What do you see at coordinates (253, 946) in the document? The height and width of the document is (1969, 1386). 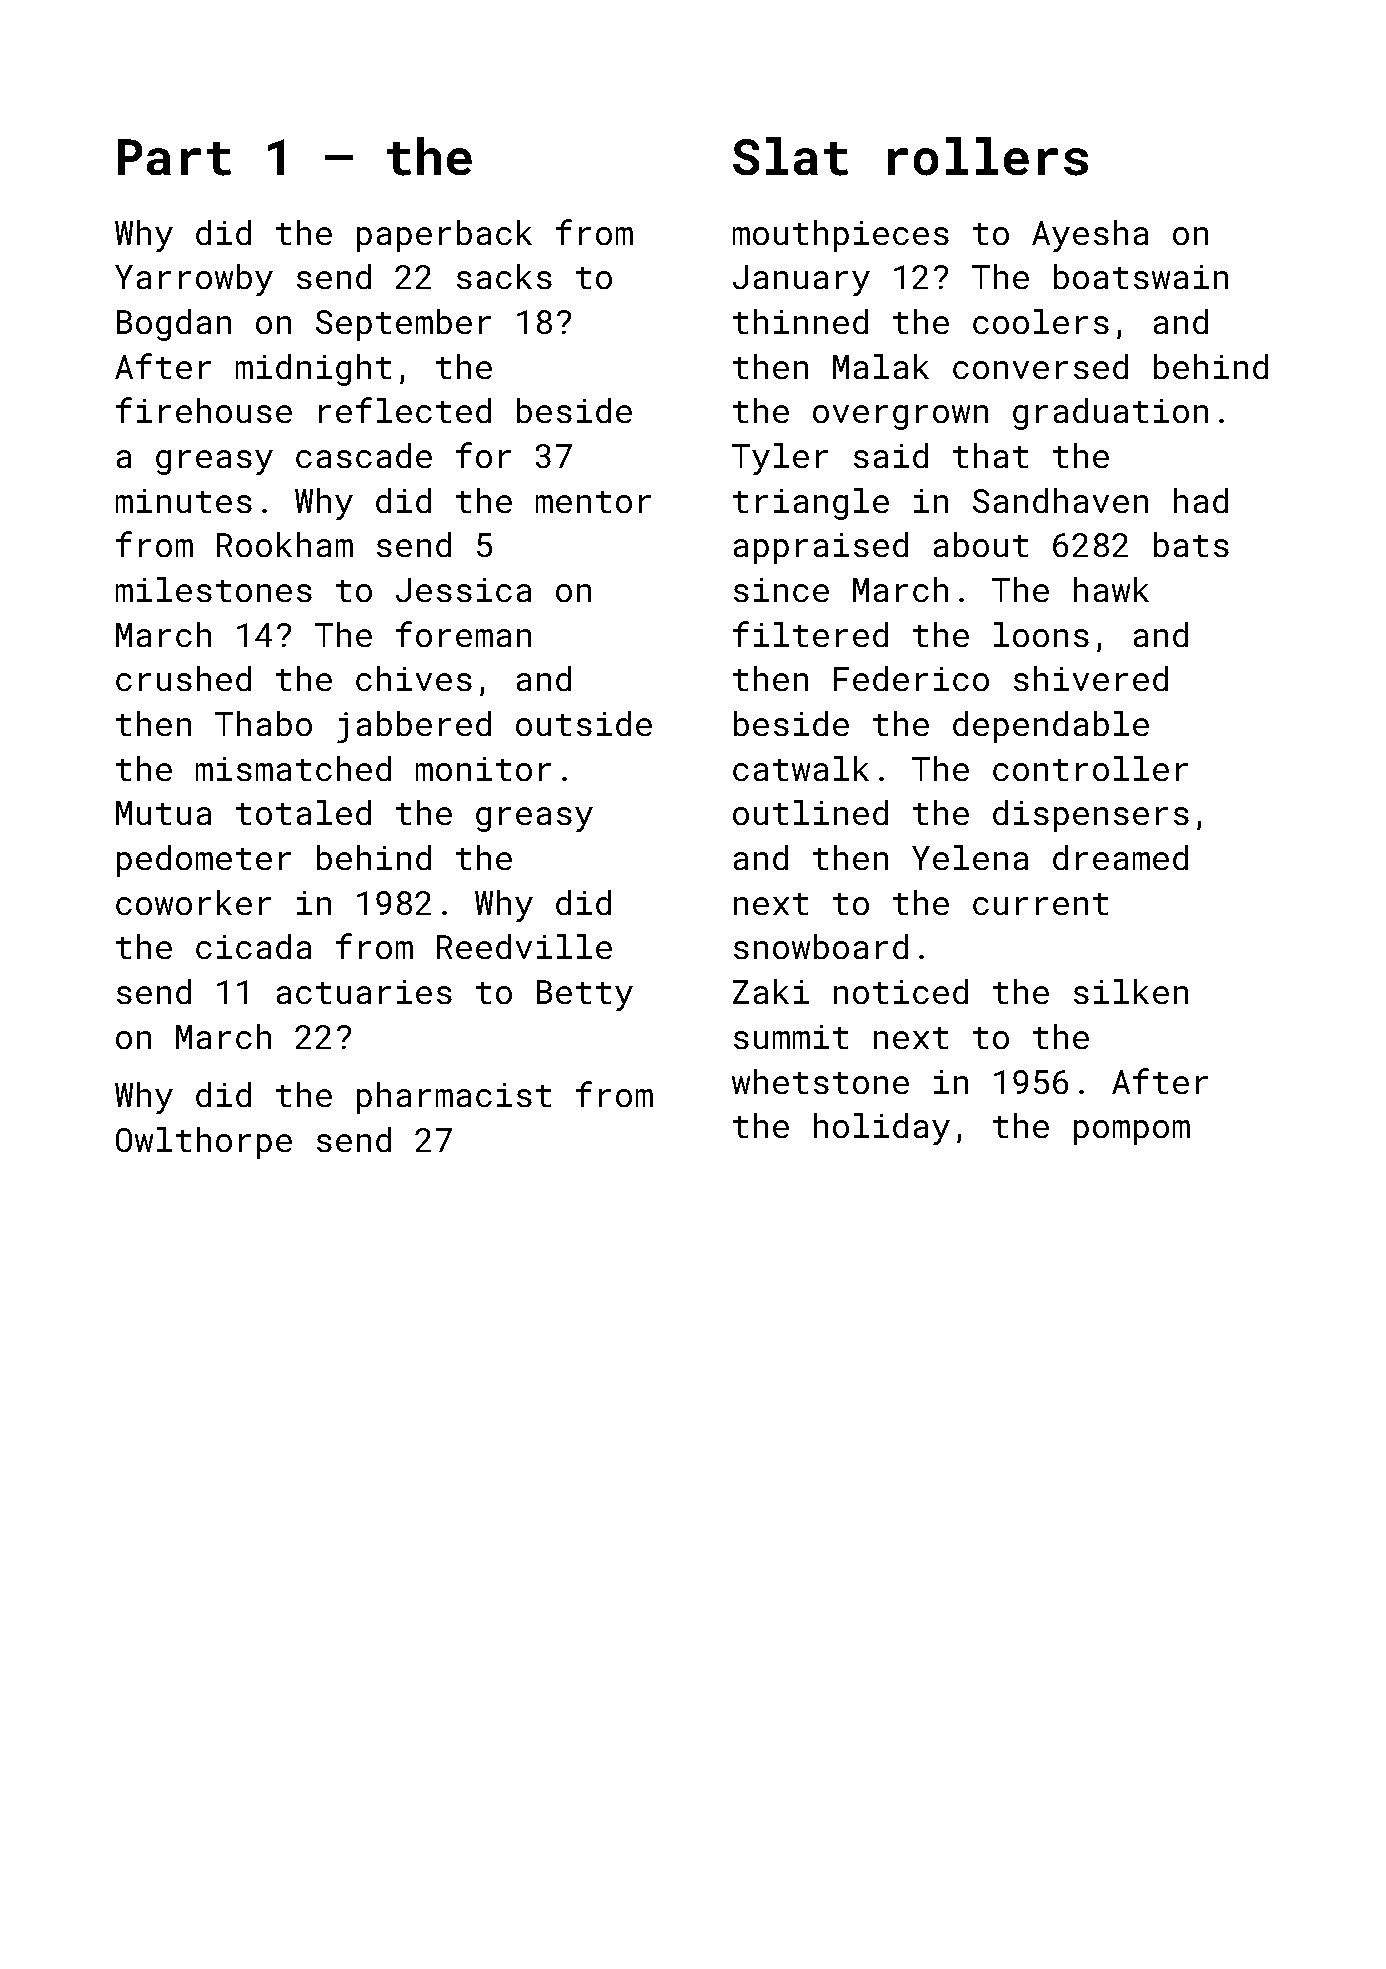 I see `cicada` at bounding box center [253, 946].
